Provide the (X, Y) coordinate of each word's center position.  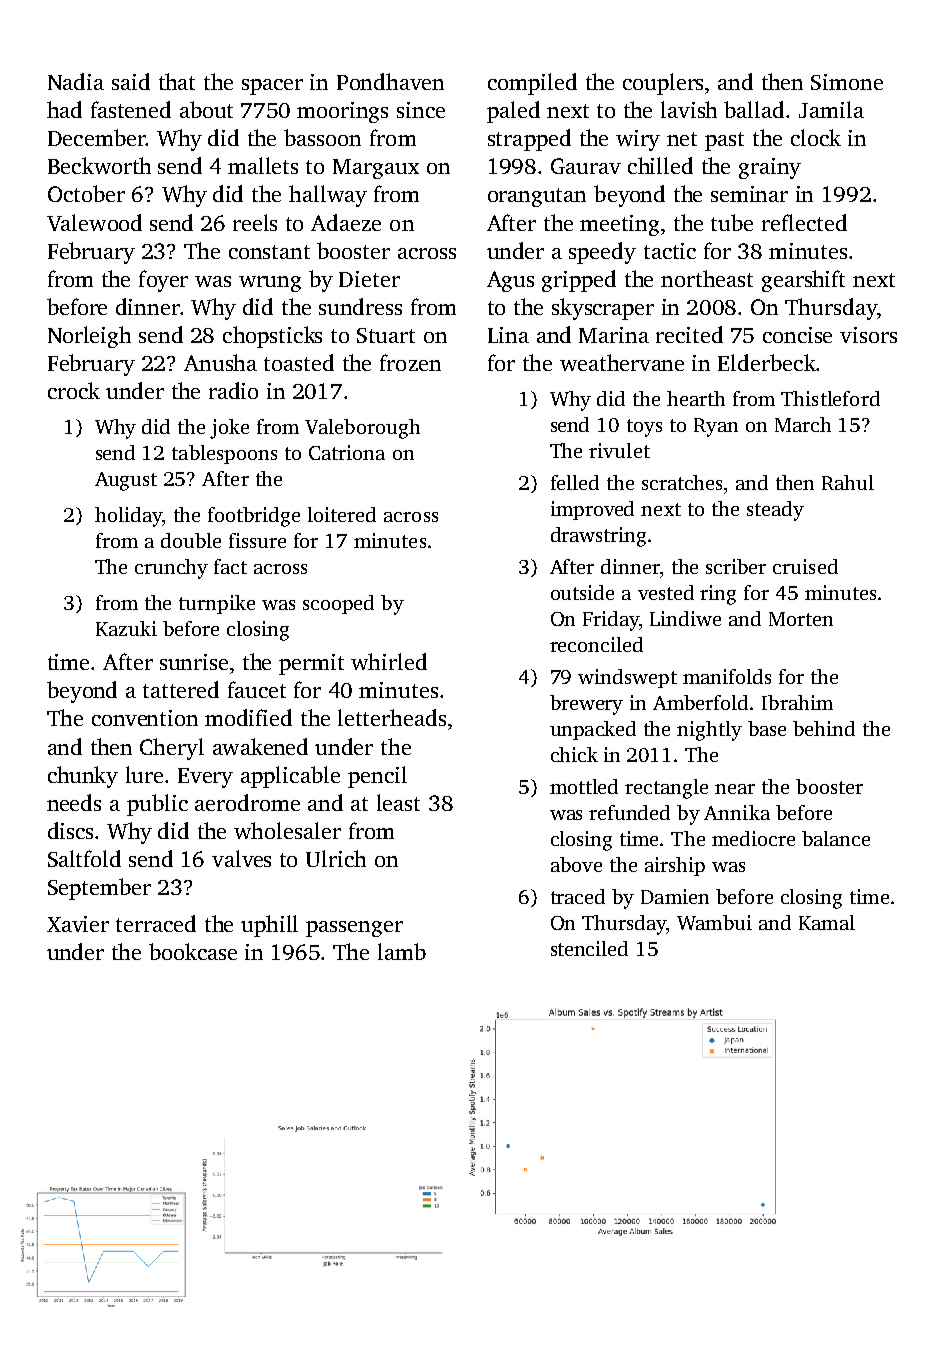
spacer (272, 87)
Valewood (94, 222)
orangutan (537, 197)
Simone (847, 82)
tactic (670, 251)
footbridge (254, 517)
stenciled (589, 948)
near (735, 789)
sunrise (194, 662)
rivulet (619, 450)
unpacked (593, 730)
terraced (156, 923)
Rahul (848, 482)
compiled (532, 84)
